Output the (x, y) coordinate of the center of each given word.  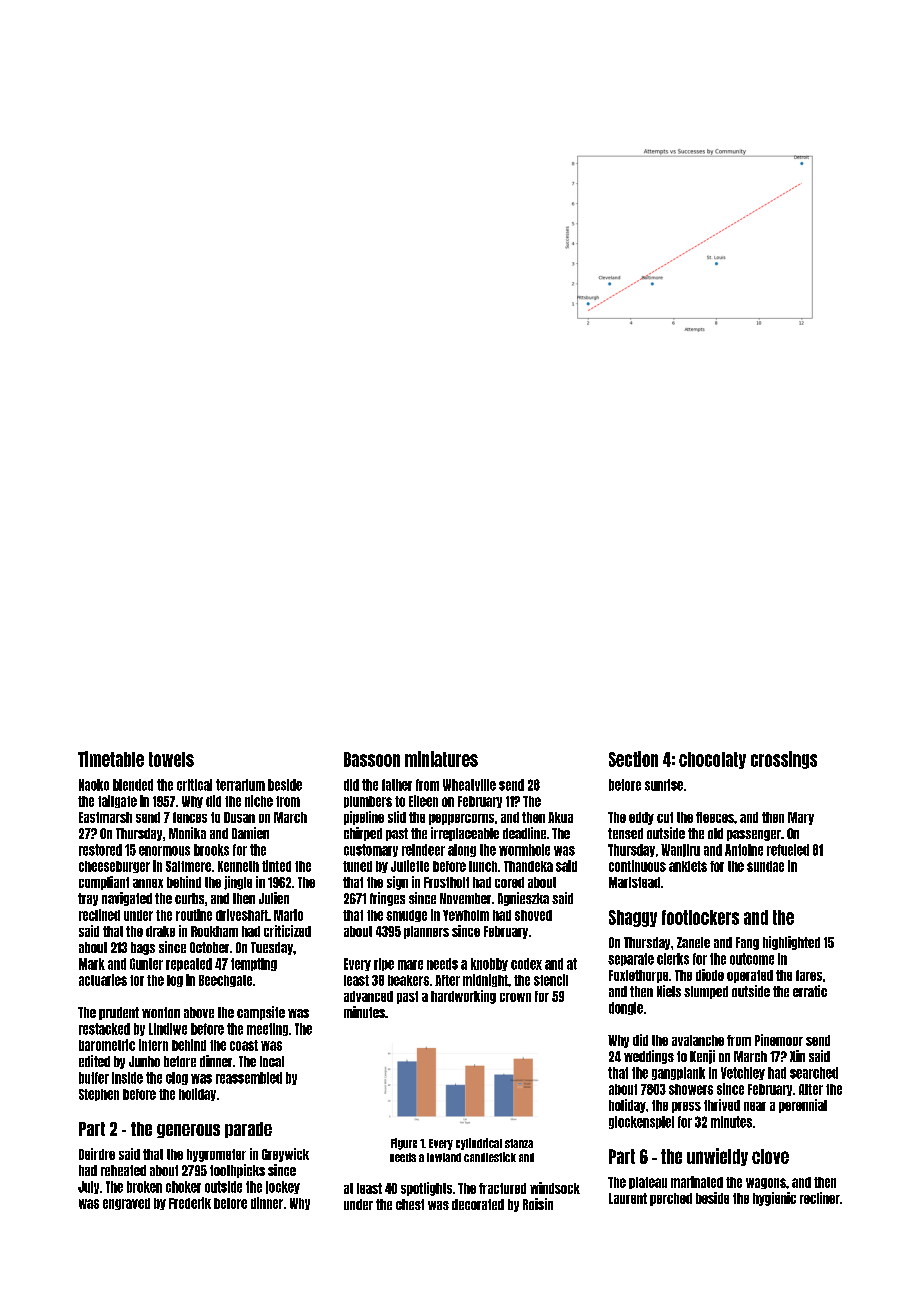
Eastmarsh (105, 817)
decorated (478, 1204)
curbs (189, 898)
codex (526, 964)
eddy (641, 818)
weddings (649, 1057)
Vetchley (743, 1073)
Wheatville (469, 785)
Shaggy (633, 918)
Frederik (190, 1203)
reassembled (249, 1078)
